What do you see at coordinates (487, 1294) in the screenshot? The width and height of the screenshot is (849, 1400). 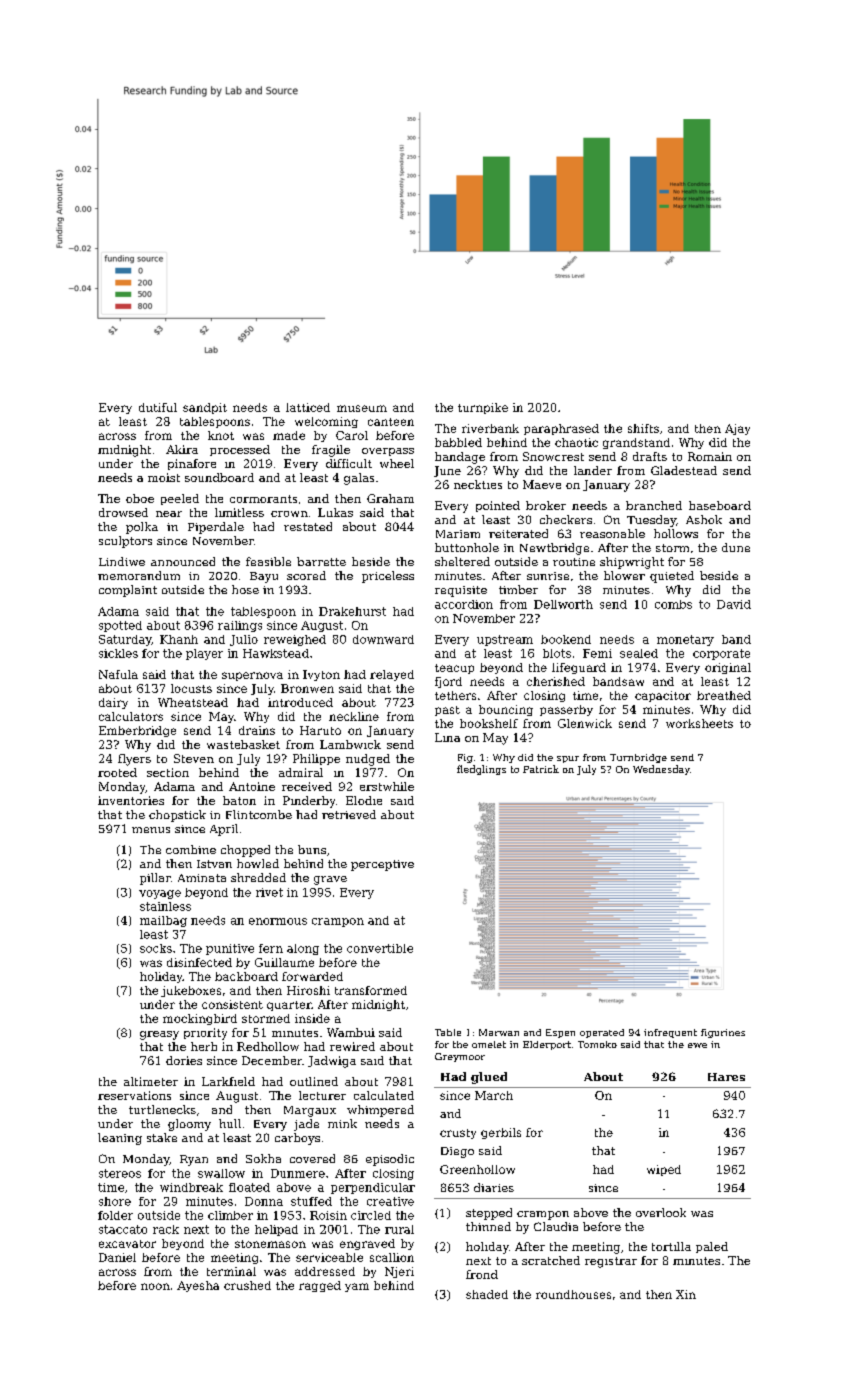 I see `shaded` at bounding box center [487, 1294].
